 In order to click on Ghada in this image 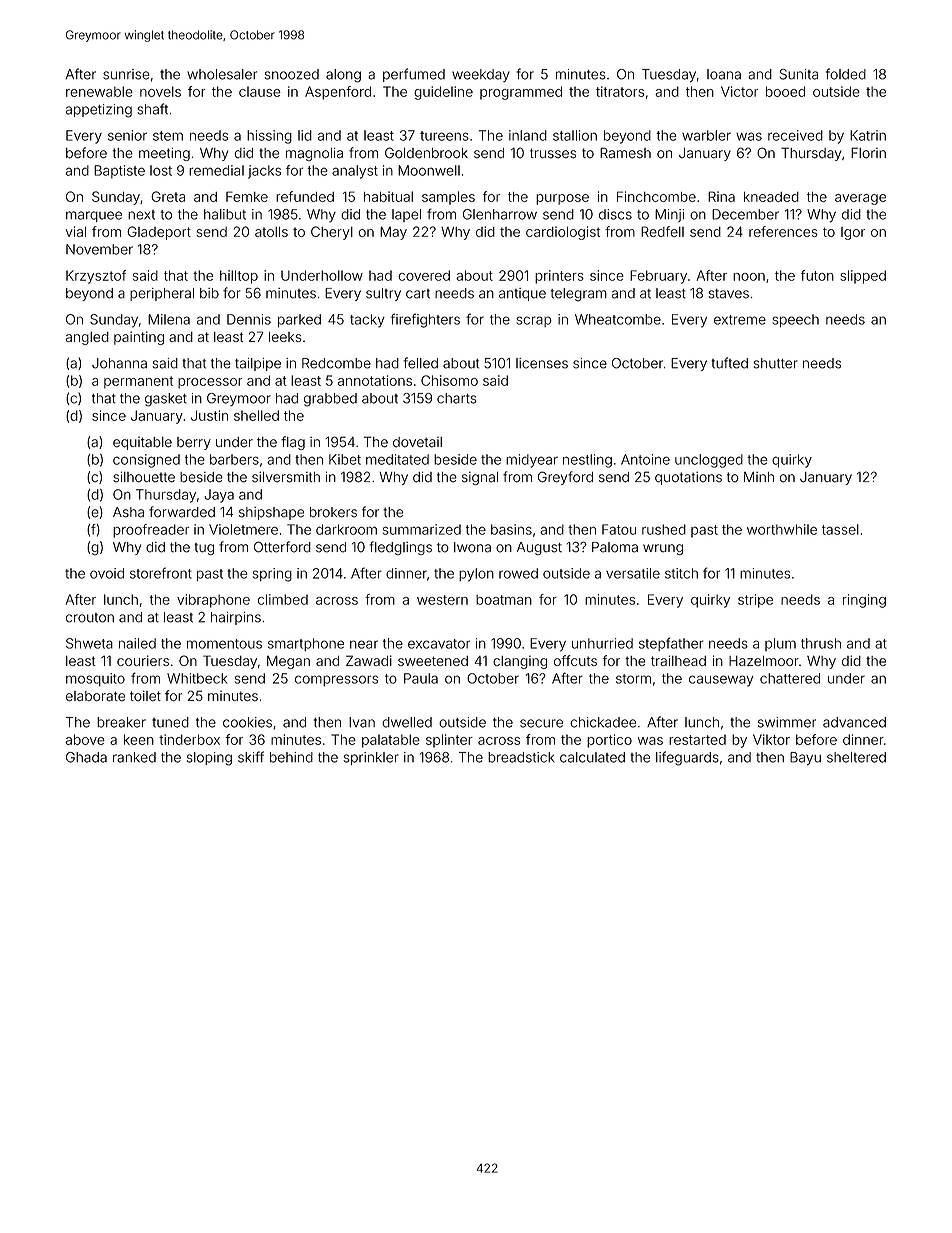, I will do `click(86, 757)`.
